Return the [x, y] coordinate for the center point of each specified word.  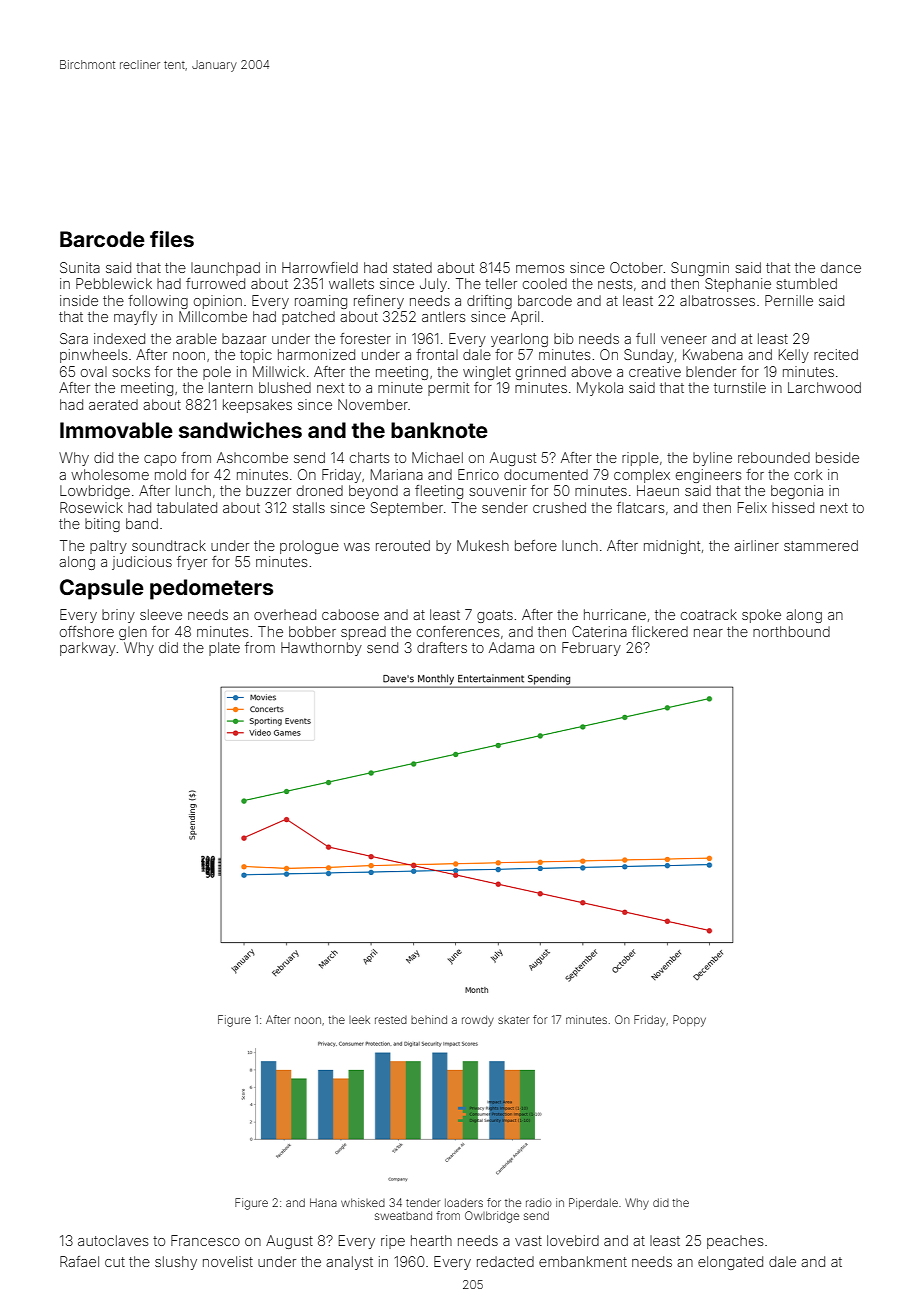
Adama [511, 647]
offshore [87, 631]
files [172, 238]
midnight [672, 547]
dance [841, 267]
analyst [349, 1263]
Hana [323, 1202]
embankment [583, 1261]
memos [540, 269]
